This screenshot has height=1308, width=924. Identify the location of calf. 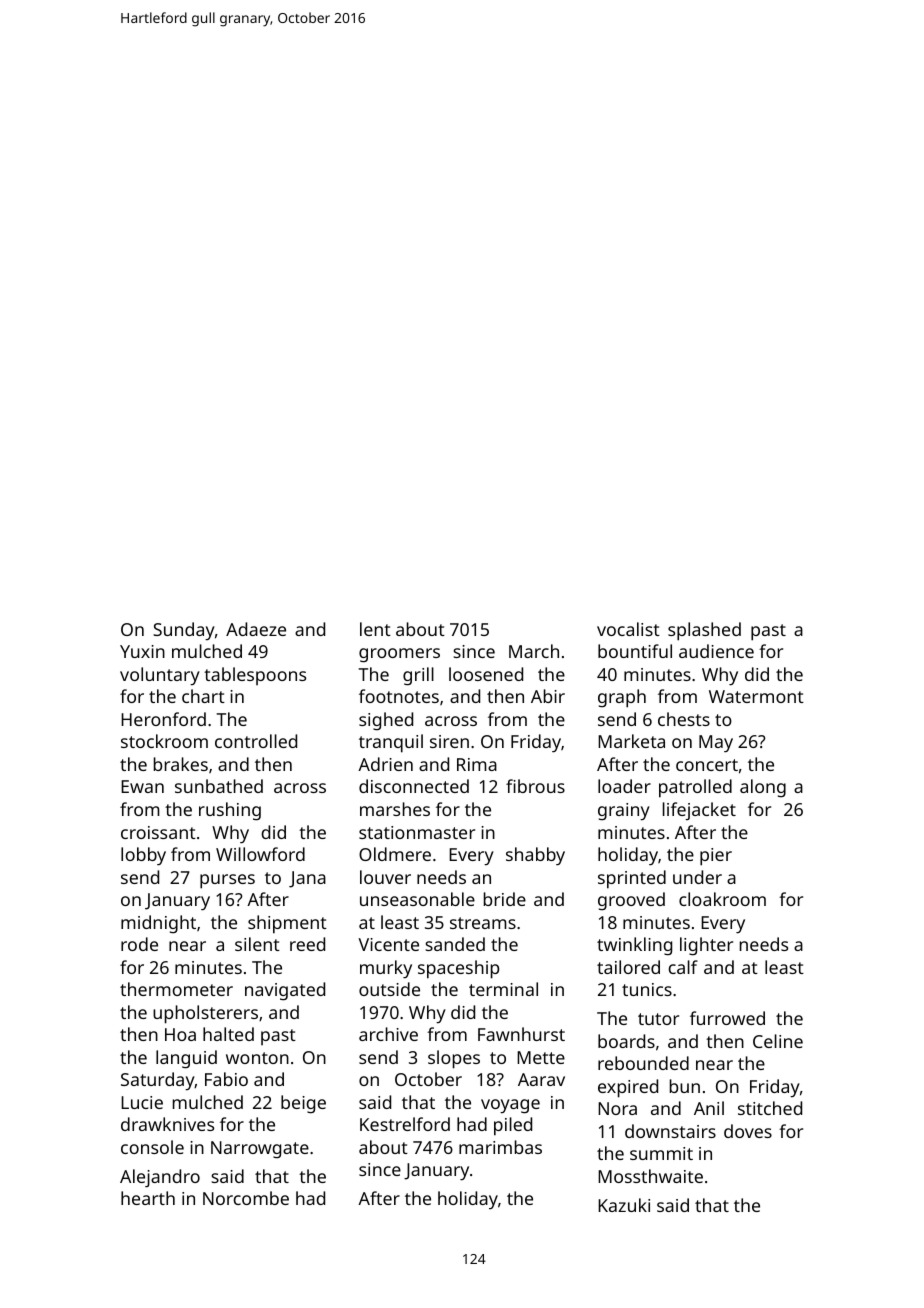
(683, 967).
